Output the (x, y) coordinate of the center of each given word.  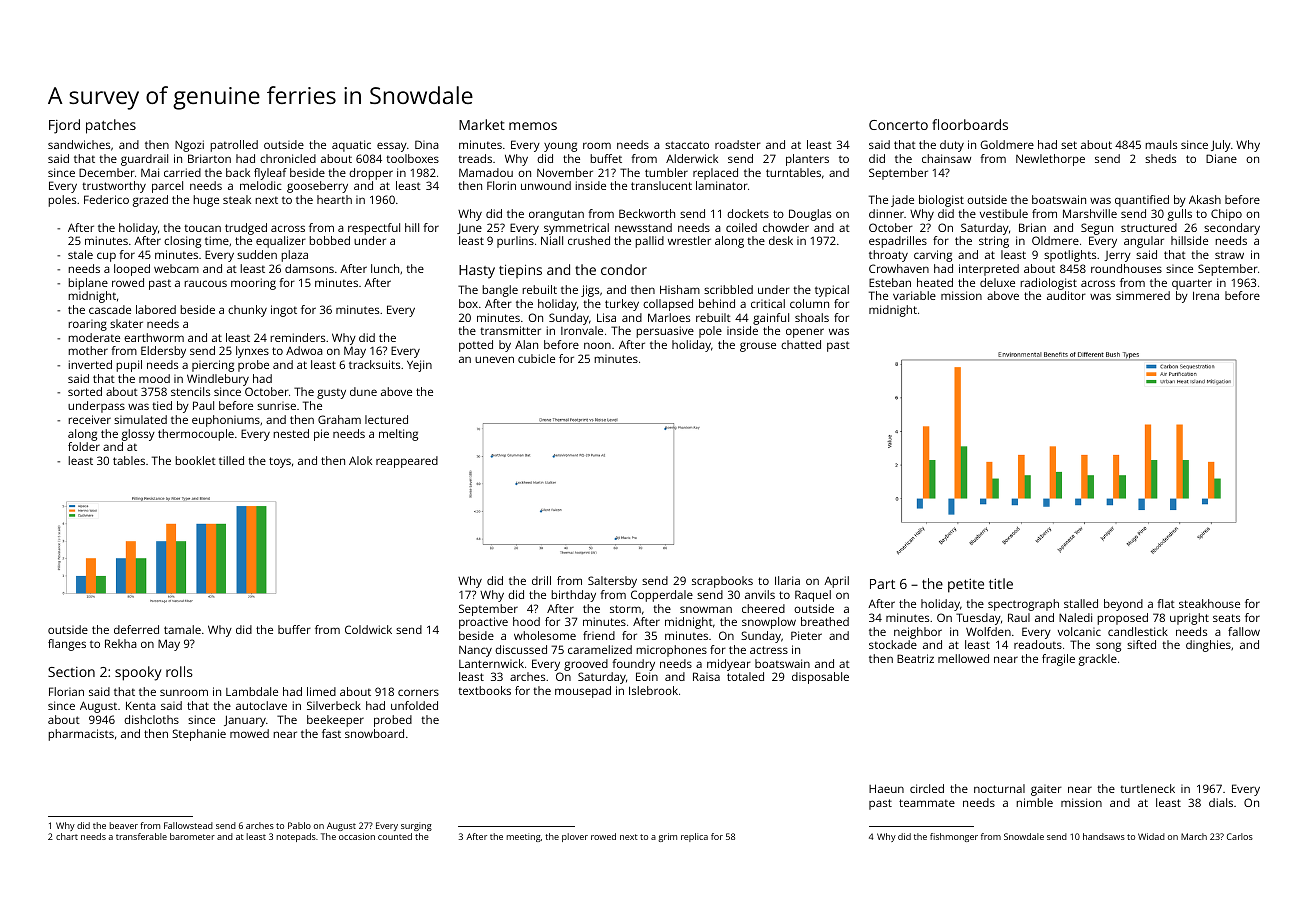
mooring (253, 284)
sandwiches (79, 144)
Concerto (898, 125)
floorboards (970, 124)
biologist (941, 201)
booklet (195, 460)
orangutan (556, 215)
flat (1166, 603)
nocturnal (999, 788)
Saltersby (612, 582)
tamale (182, 629)
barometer (192, 836)
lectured (386, 419)
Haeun (886, 788)
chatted (801, 344)
